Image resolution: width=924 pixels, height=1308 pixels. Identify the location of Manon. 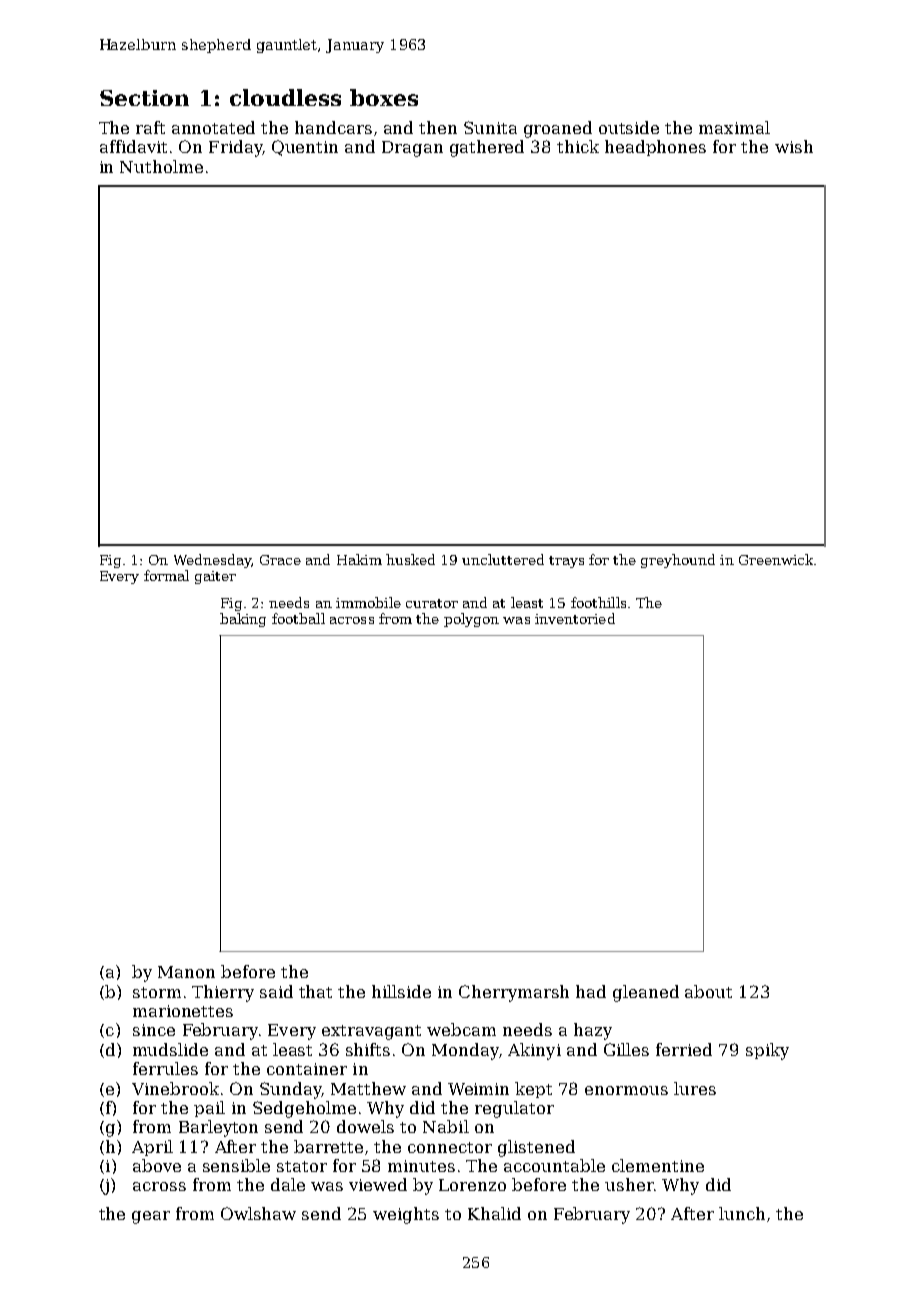
(186, 972).
